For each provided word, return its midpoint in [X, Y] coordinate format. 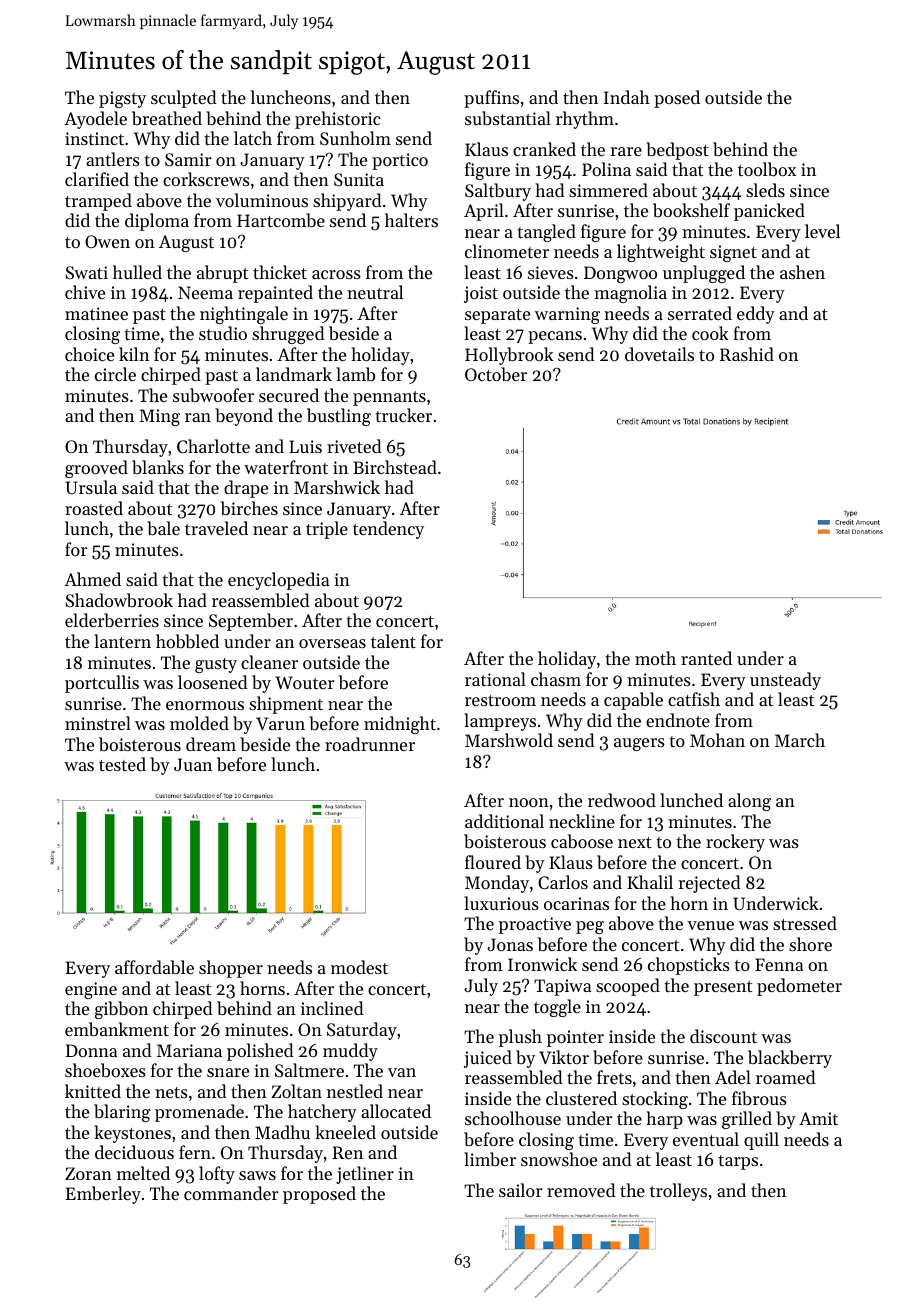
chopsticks [689, 966]
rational [495, 679]
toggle [557, 1008]
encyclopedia [278, 581]
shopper [231, 969]
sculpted [184, 99]
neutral [375, 292]
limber [490, 1159]
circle [115, 374]
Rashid [747, 354]
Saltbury [498, 192]
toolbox [767, 169]
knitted [93, 1091]
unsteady [785, 681]
